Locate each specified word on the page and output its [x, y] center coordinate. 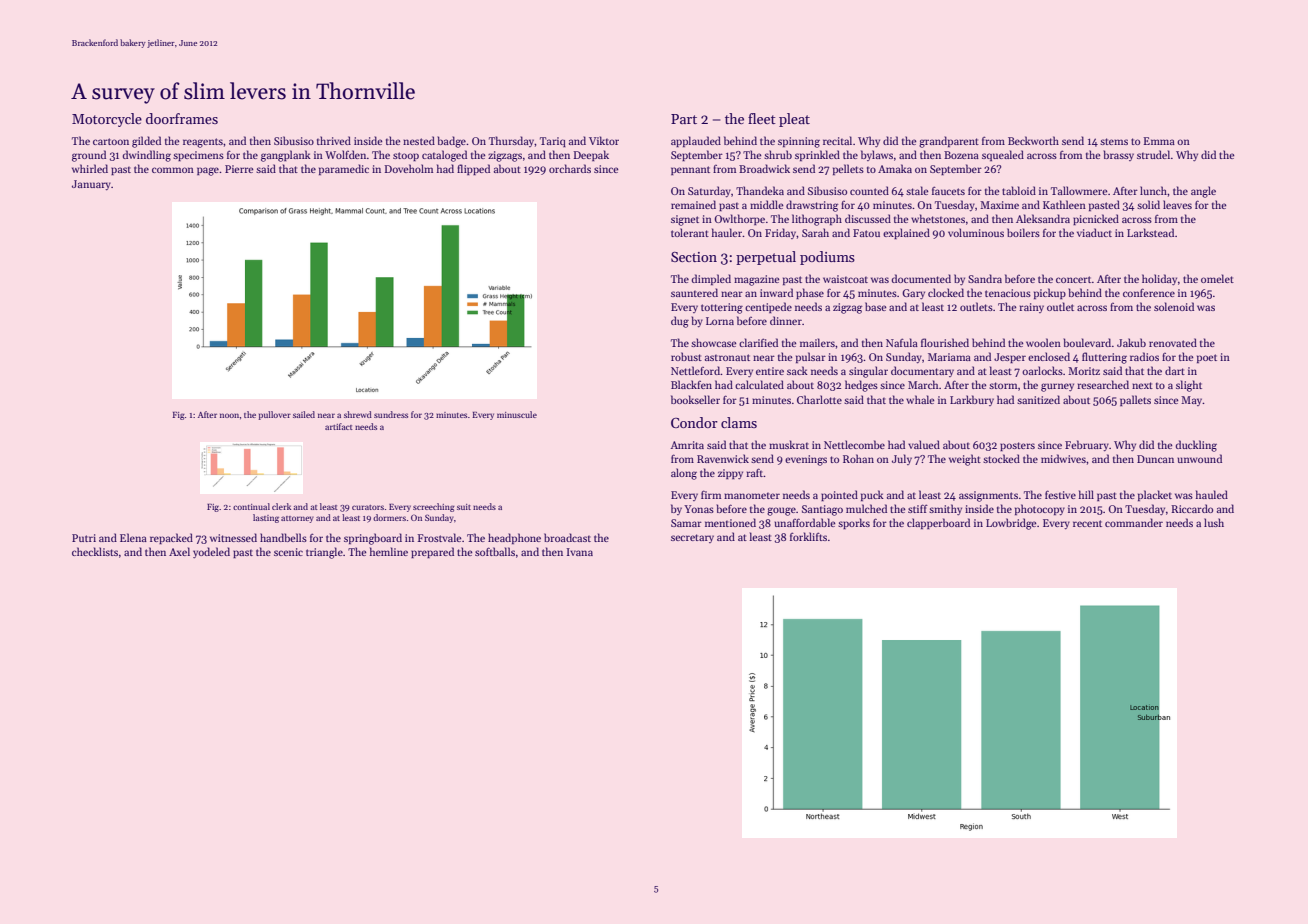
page [208, 171]
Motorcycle [107, 120]
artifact [339, 426]
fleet [762, 118]
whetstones [938, 218]
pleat [794, 120]
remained [693, 204]
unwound [1199, 458]
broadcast [567, 537]
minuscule [517, 414]
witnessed [233, 537]
